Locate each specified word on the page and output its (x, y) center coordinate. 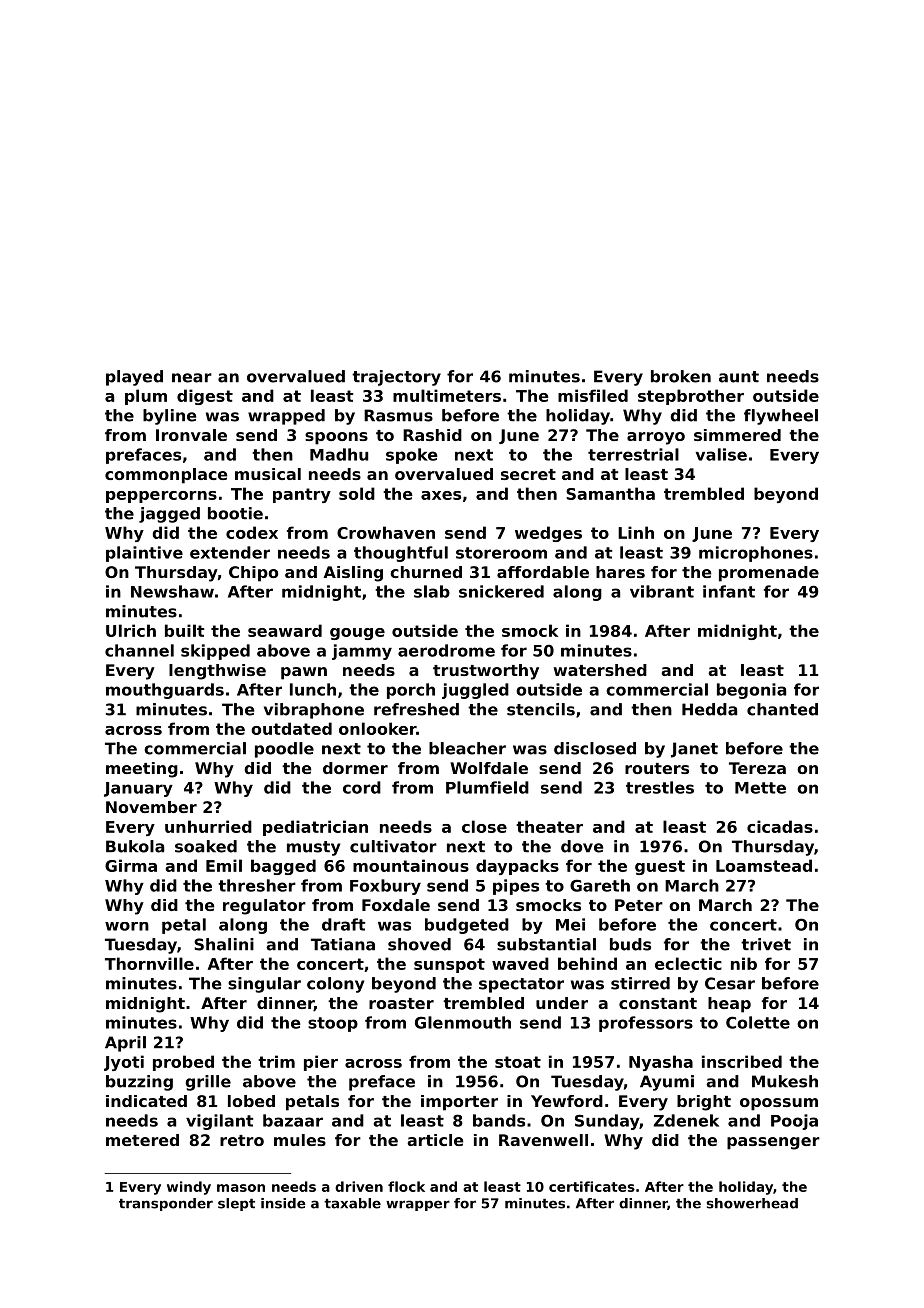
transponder (166, 1204)
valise (721, 454)
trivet (766, 944)
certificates (592, 1186)
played (134, 378)
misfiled (593, 395)
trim (276, 1061)
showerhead (752, 1203)
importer (459, 1103)
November (151, 807)
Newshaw (172, 591)
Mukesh (785, 1081)
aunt (739, 377)
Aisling (353, 574)
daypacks (517, 867)
